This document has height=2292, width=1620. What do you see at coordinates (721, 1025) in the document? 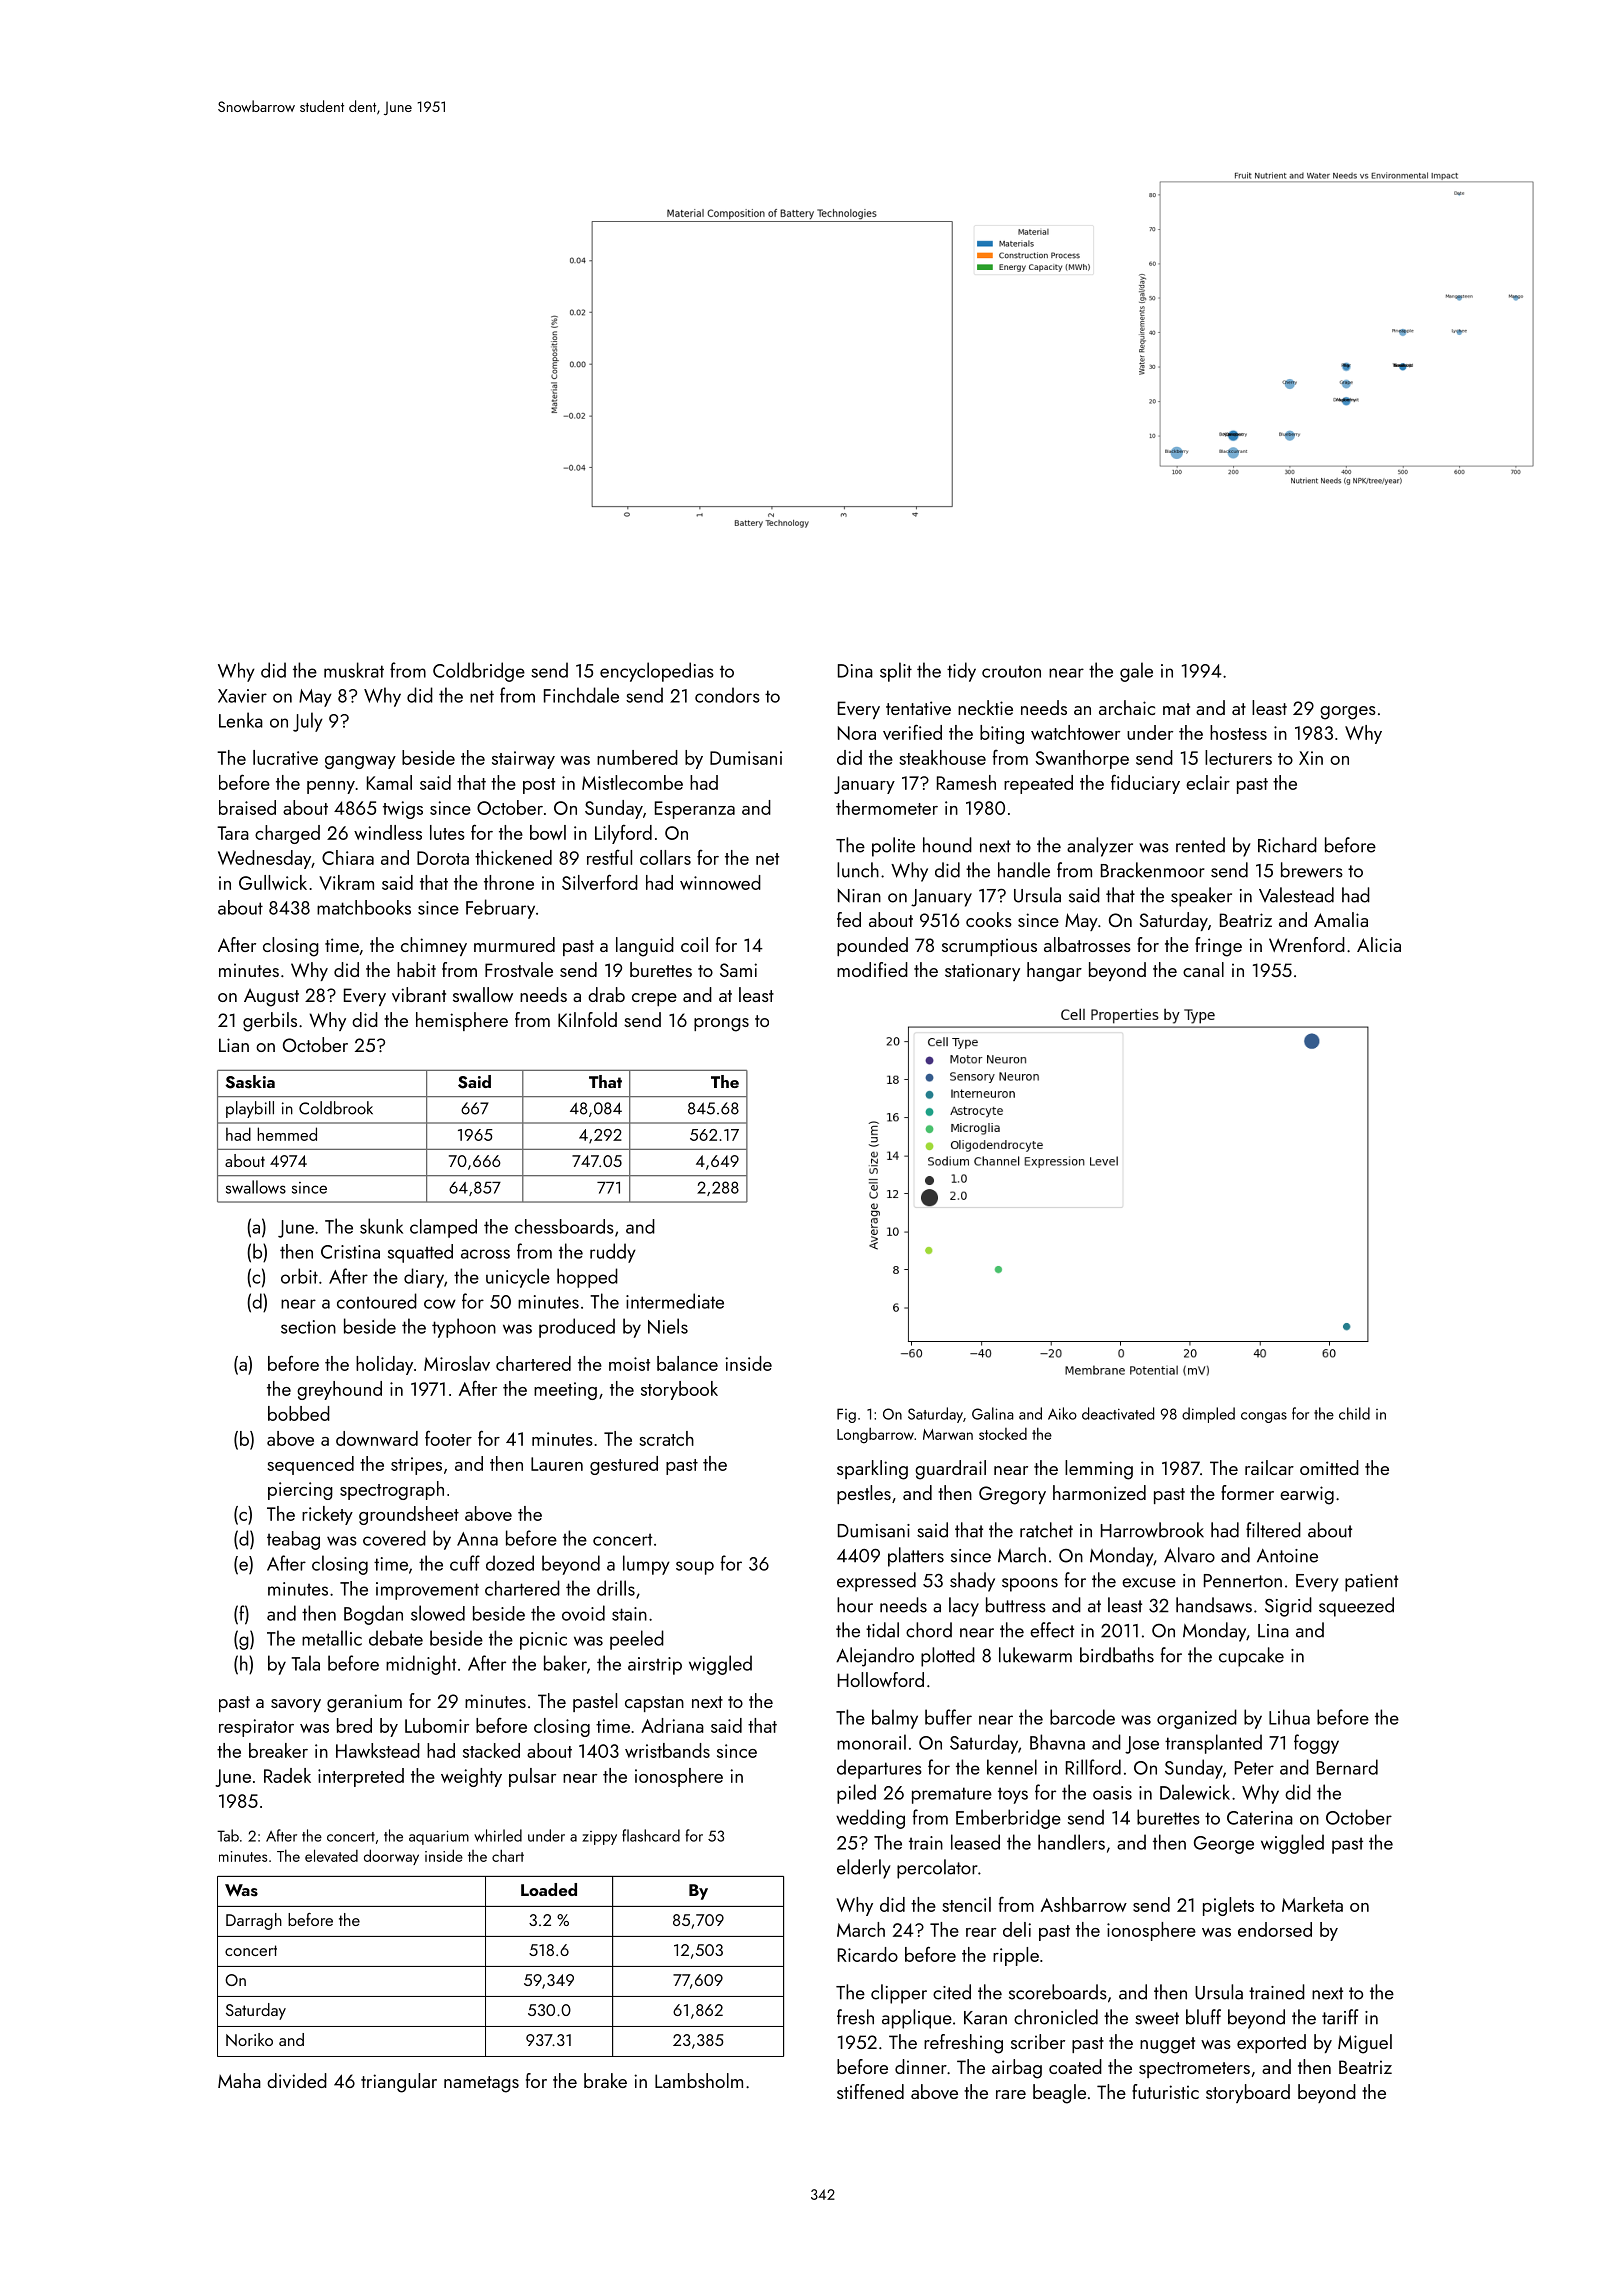
I see `prongs` at bounding box center [721, 1025].
